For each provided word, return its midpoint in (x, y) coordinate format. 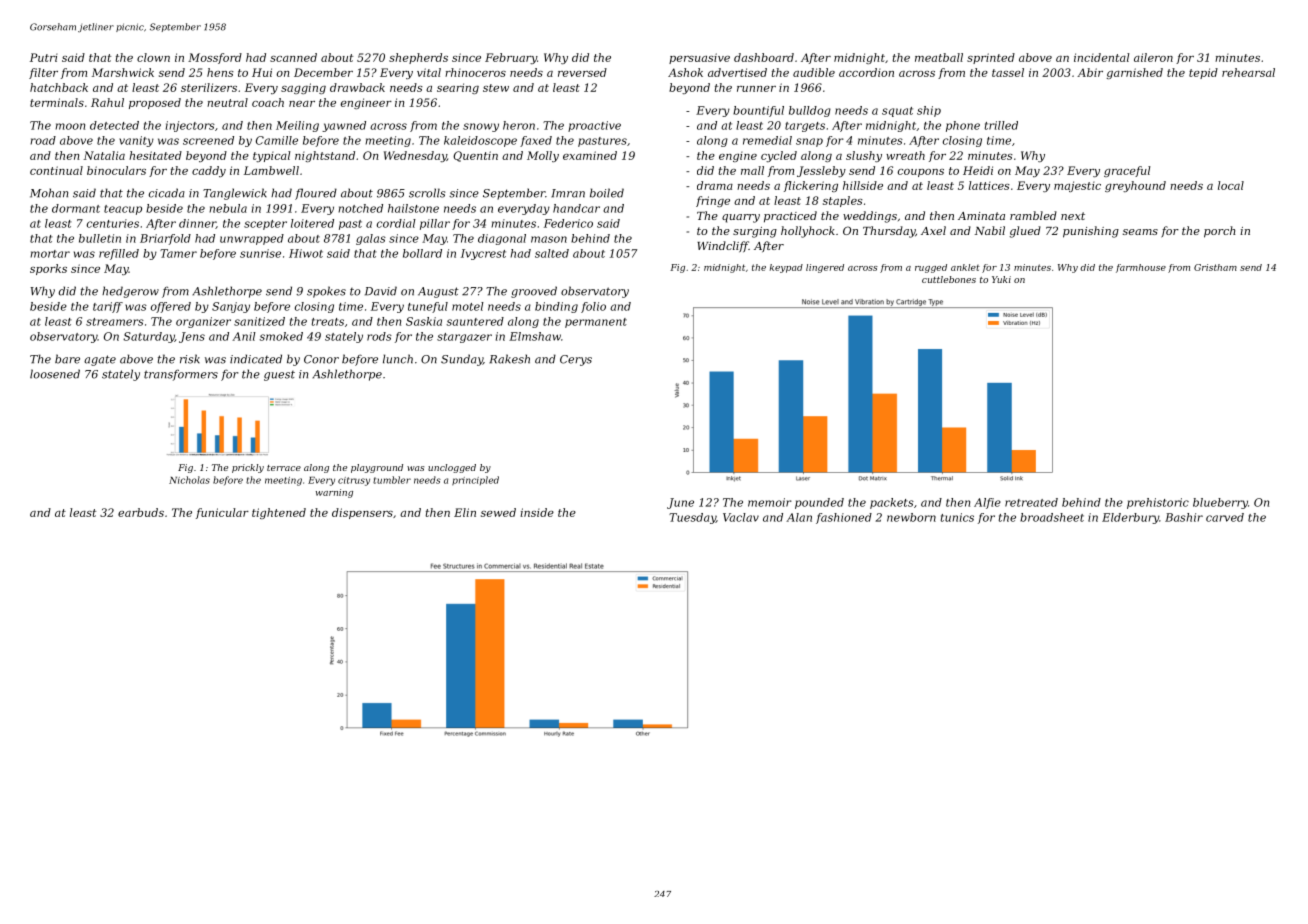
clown (153, 57)
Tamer (178, 253)
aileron (1153, 57)
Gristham (1215, 267)
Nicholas (189, 480)
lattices (989, 185)
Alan (799, 517)
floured (316, 194)
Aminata (981, 216)
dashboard (764, 57)
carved (1225, 517)
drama (715, 185)
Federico (568, 223)
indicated (256, 359)
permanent (596, 323)
